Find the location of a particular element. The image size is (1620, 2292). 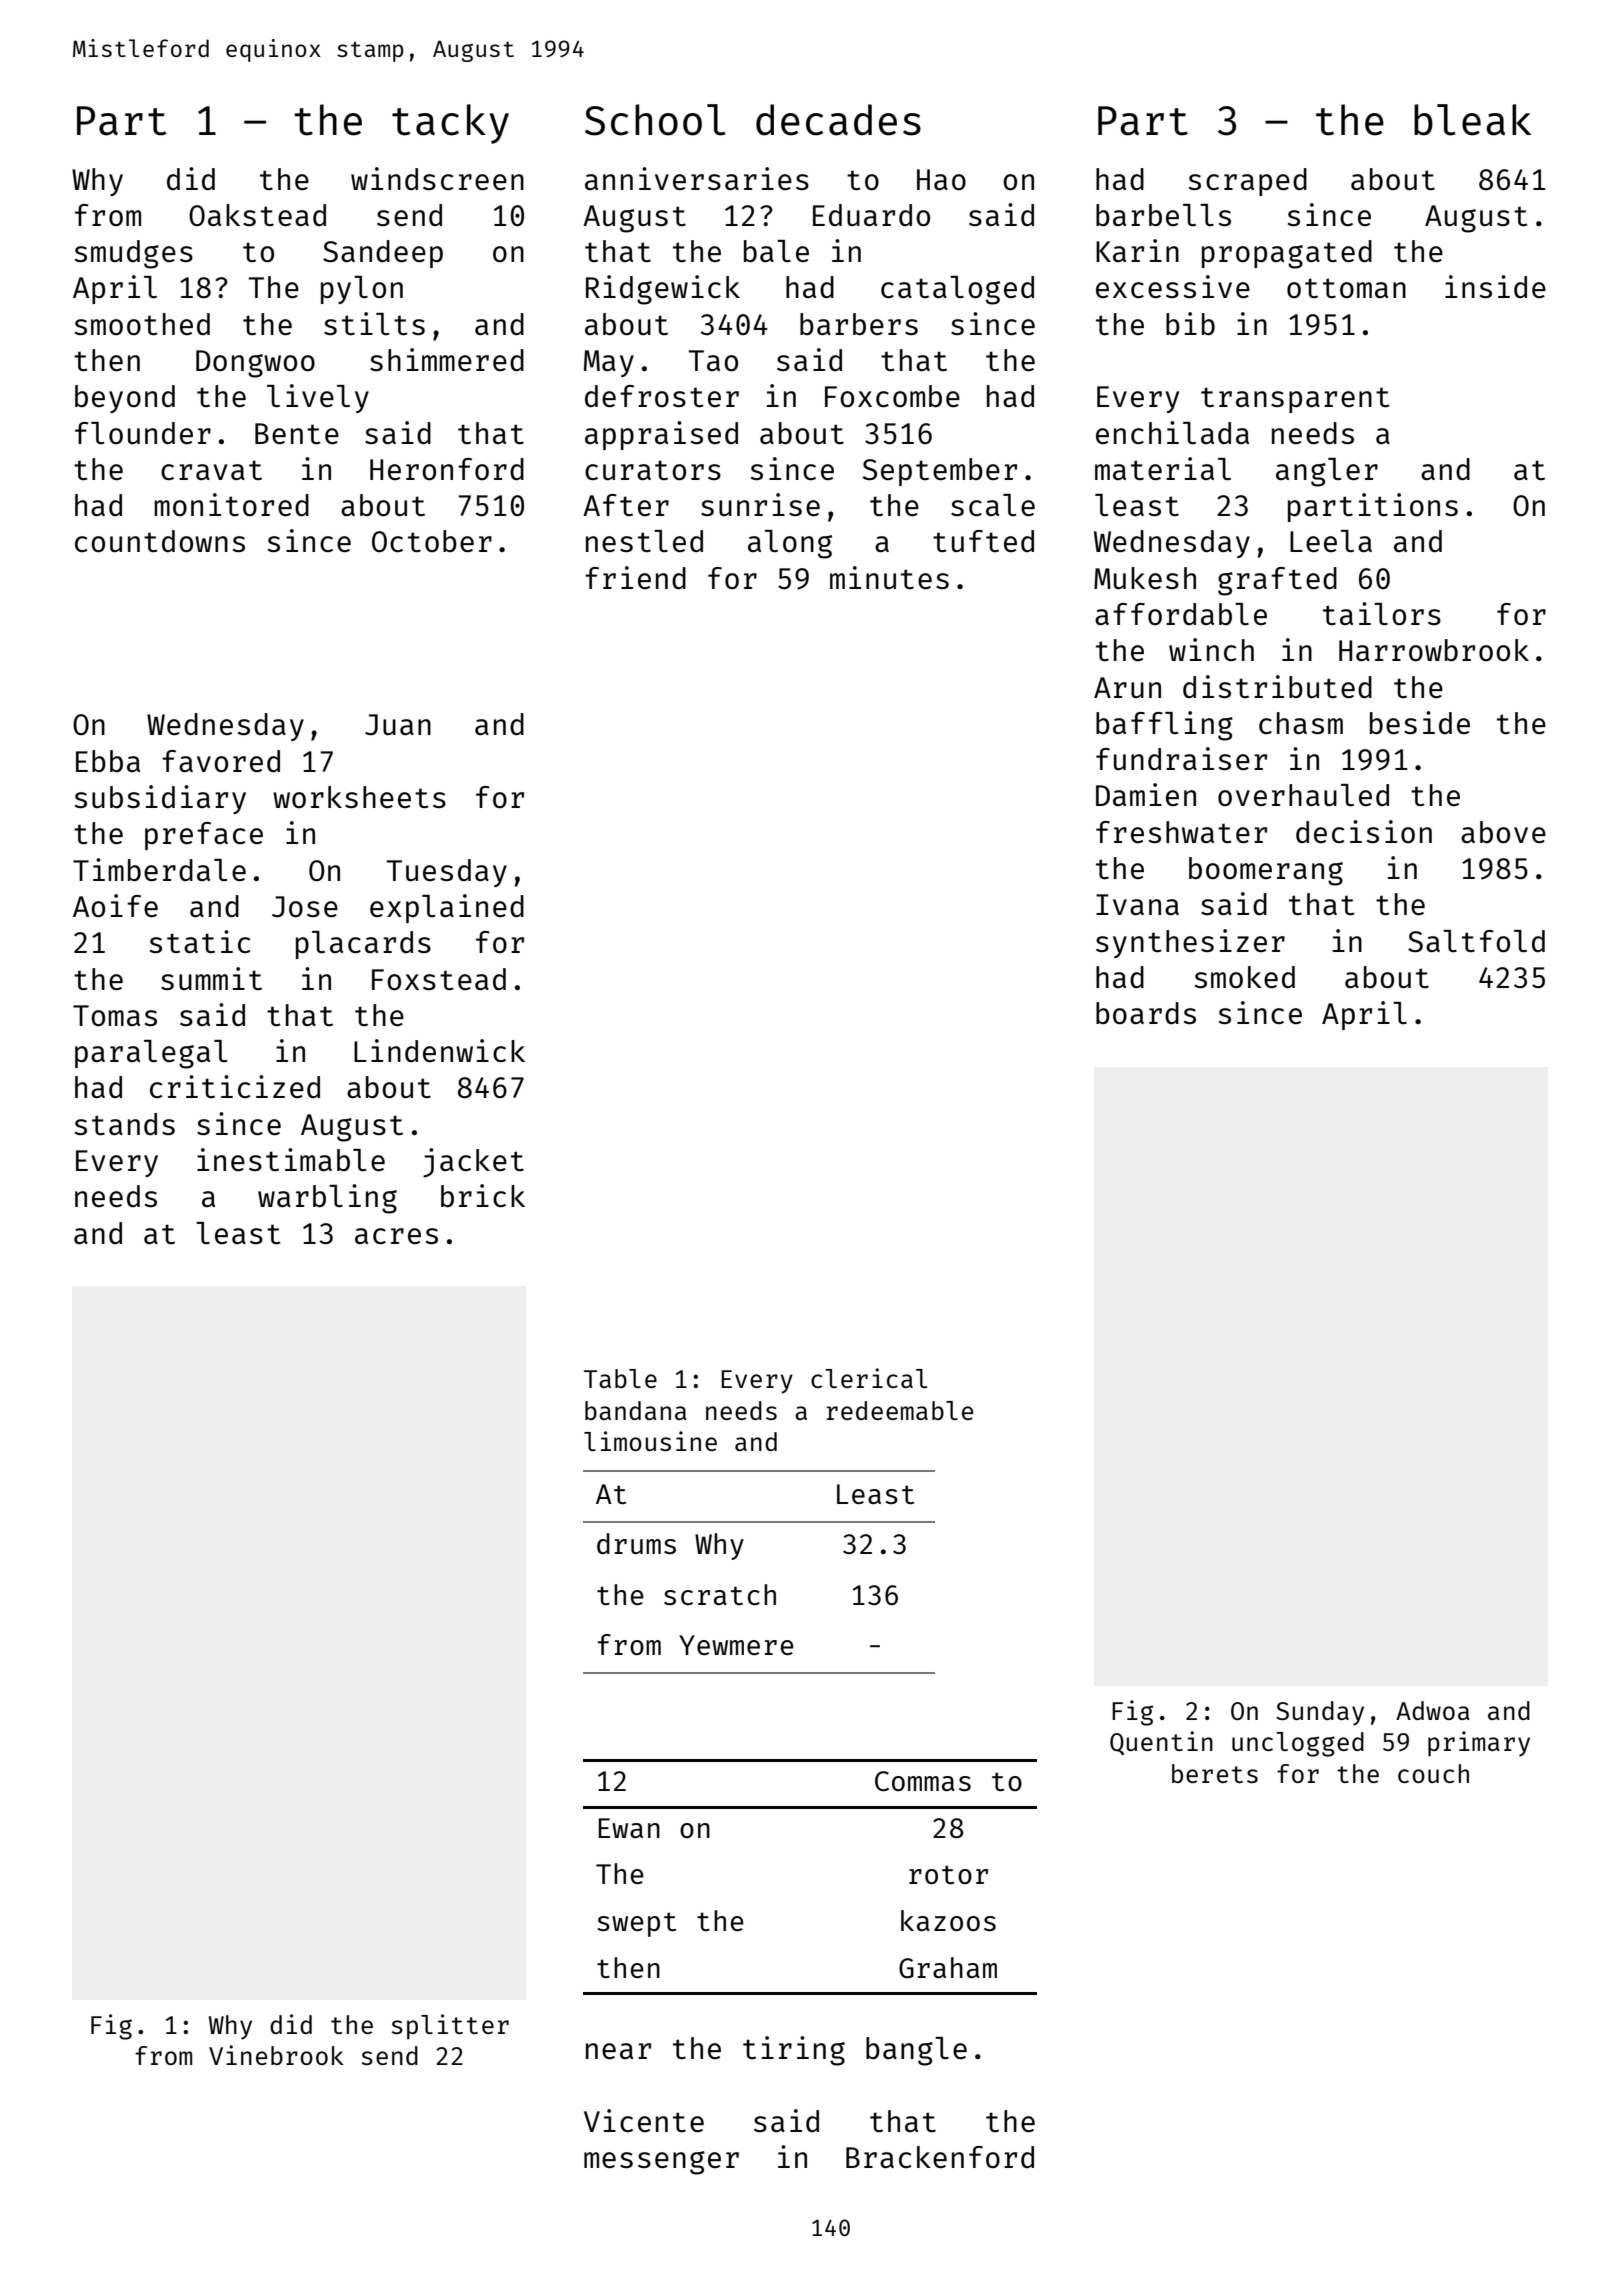

swept is located at coordinates (636, 1924).
